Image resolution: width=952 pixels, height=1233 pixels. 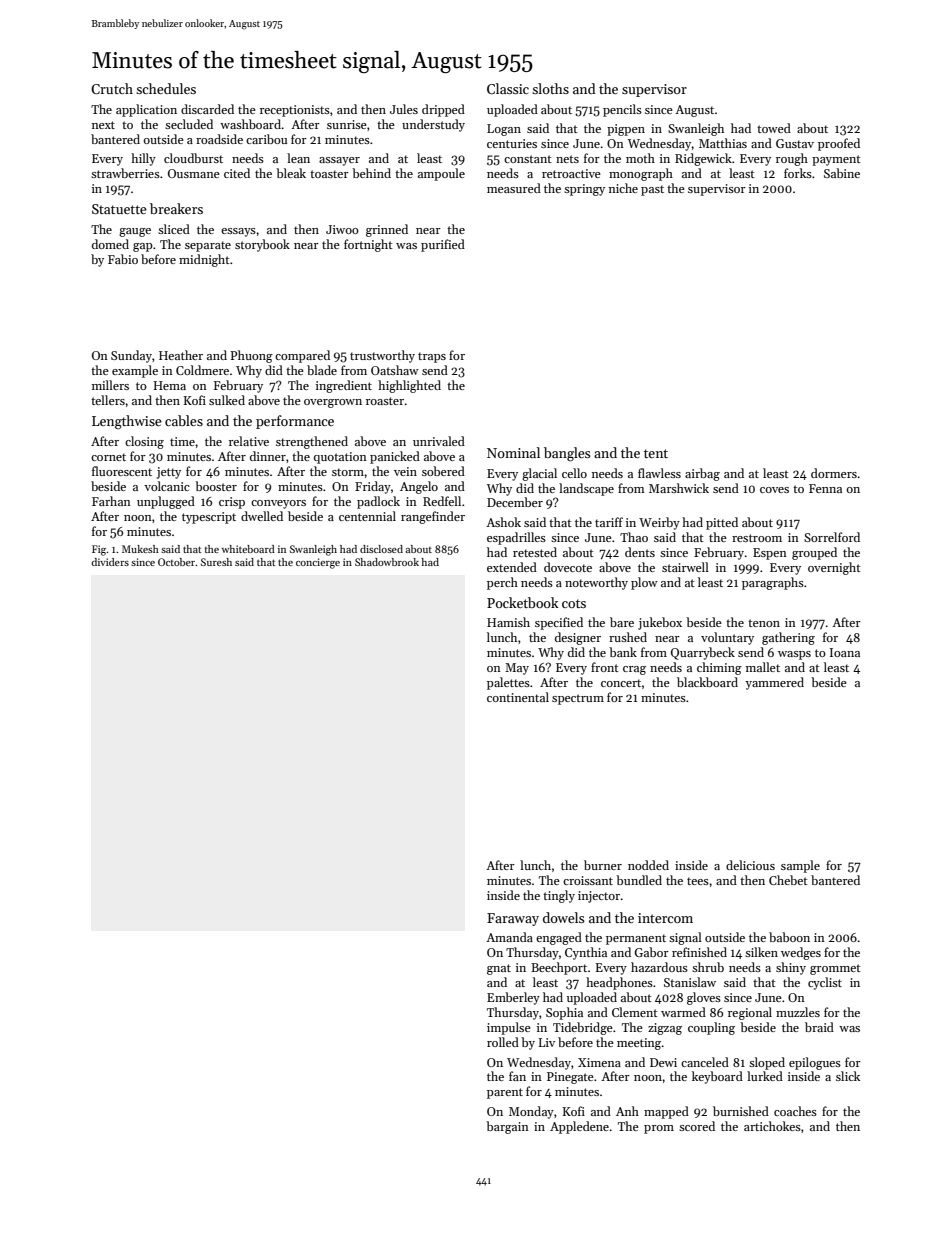 What do you see at coordinates (518, 697) in the image?
I see `continental` at bounding box center [518, 697].
